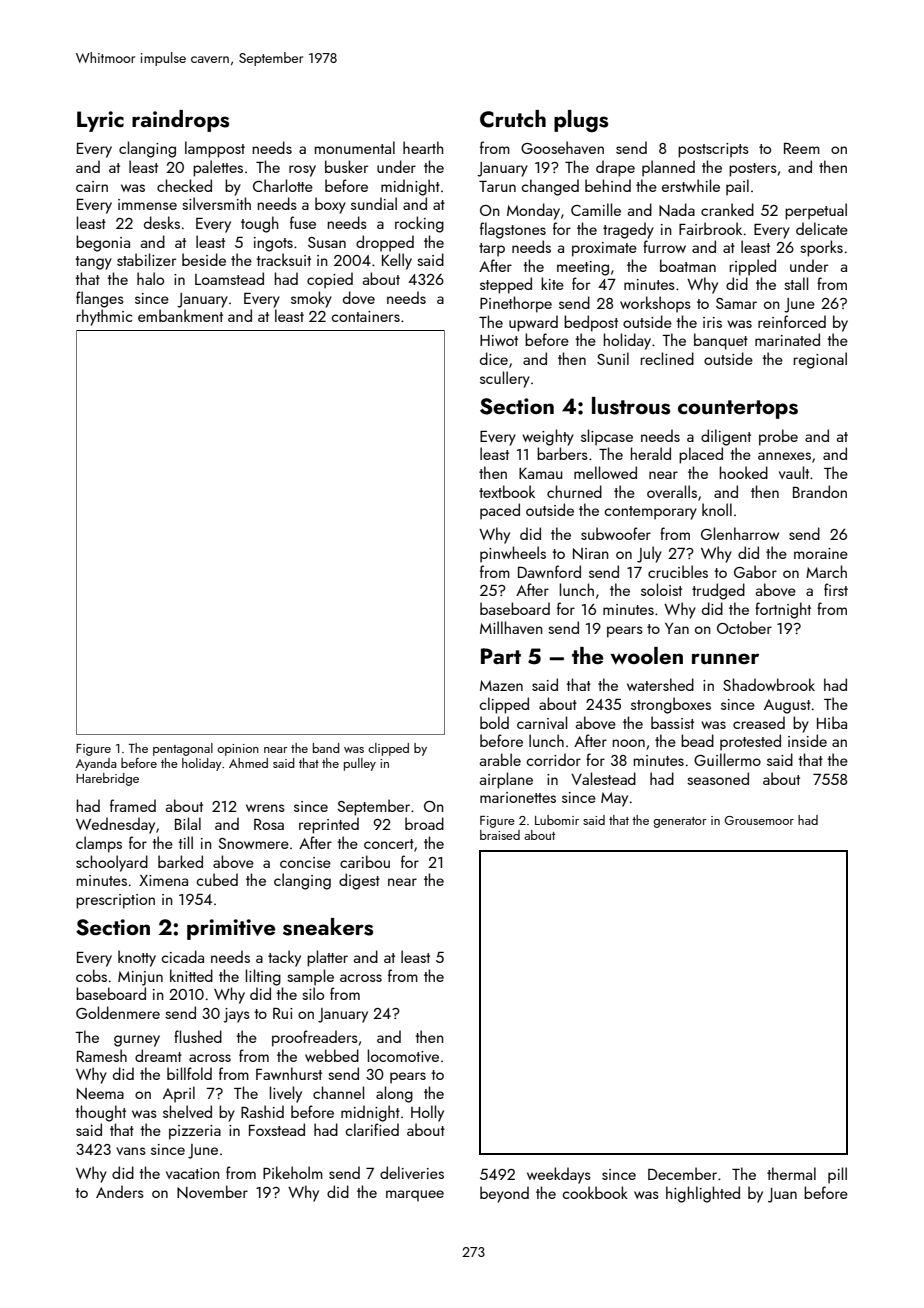 The image size is (924, 1308). What do you see at coordinates (415, 1195) in the screenshot?
I see `marquee` at bounding box center [415, 1195].
